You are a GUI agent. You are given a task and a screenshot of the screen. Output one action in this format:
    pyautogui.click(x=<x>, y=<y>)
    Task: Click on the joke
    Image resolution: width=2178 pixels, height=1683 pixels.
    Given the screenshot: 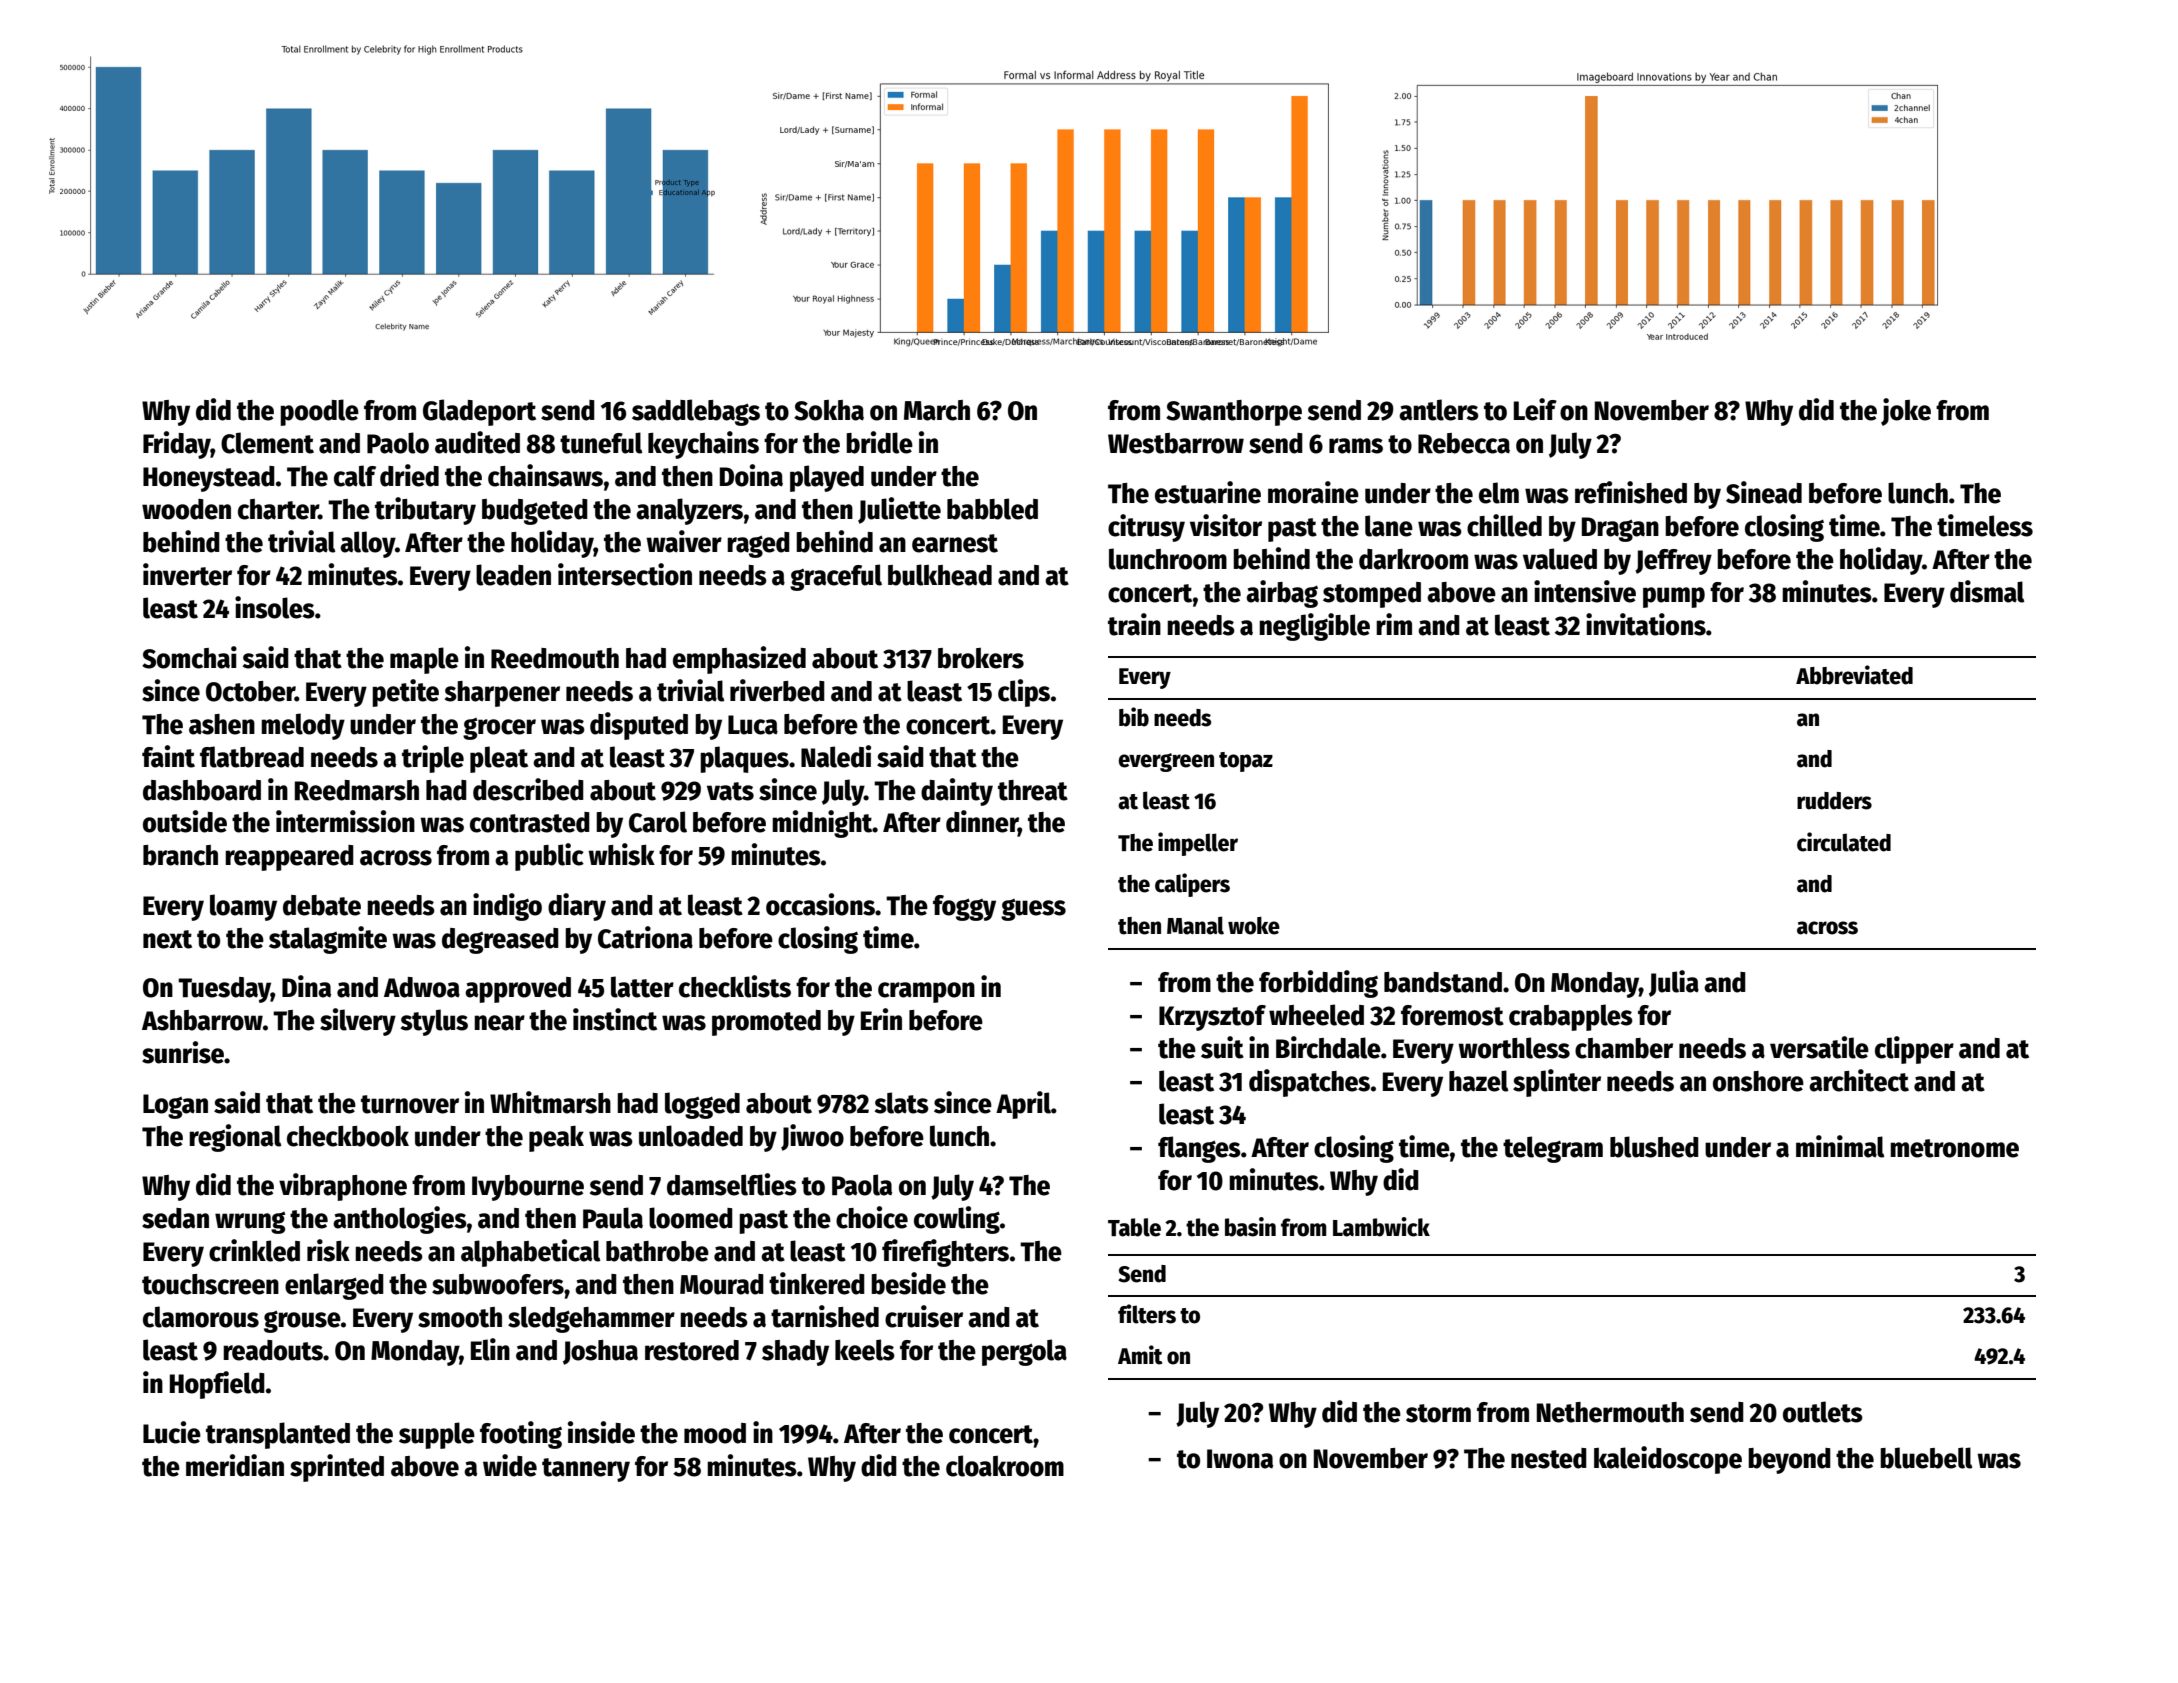 What is the action you would take?
    pyautogui.click(x=1906, y=412)
